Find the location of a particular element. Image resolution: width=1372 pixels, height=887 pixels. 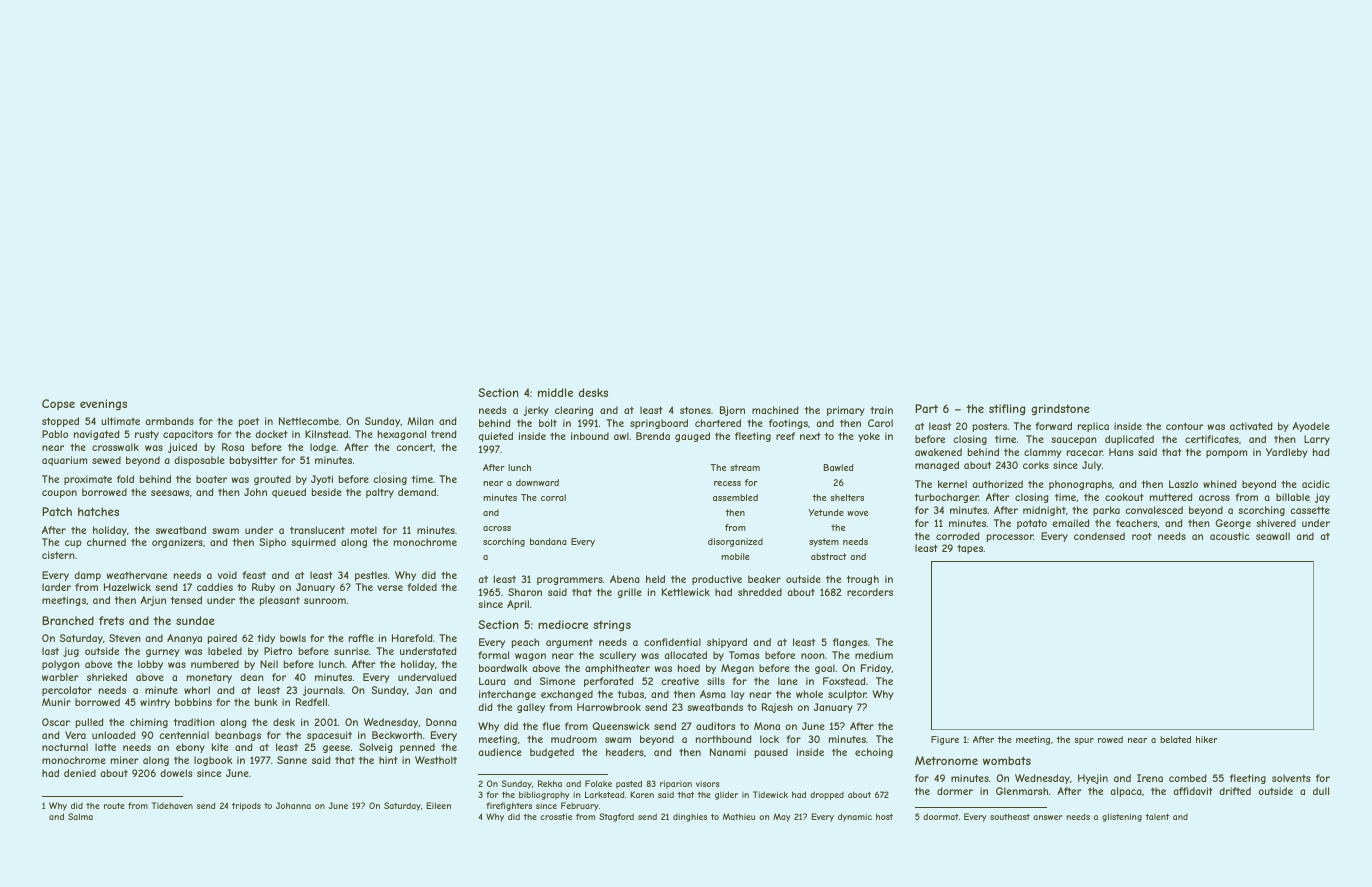

Sharon is located at coordinates (525, 592).
